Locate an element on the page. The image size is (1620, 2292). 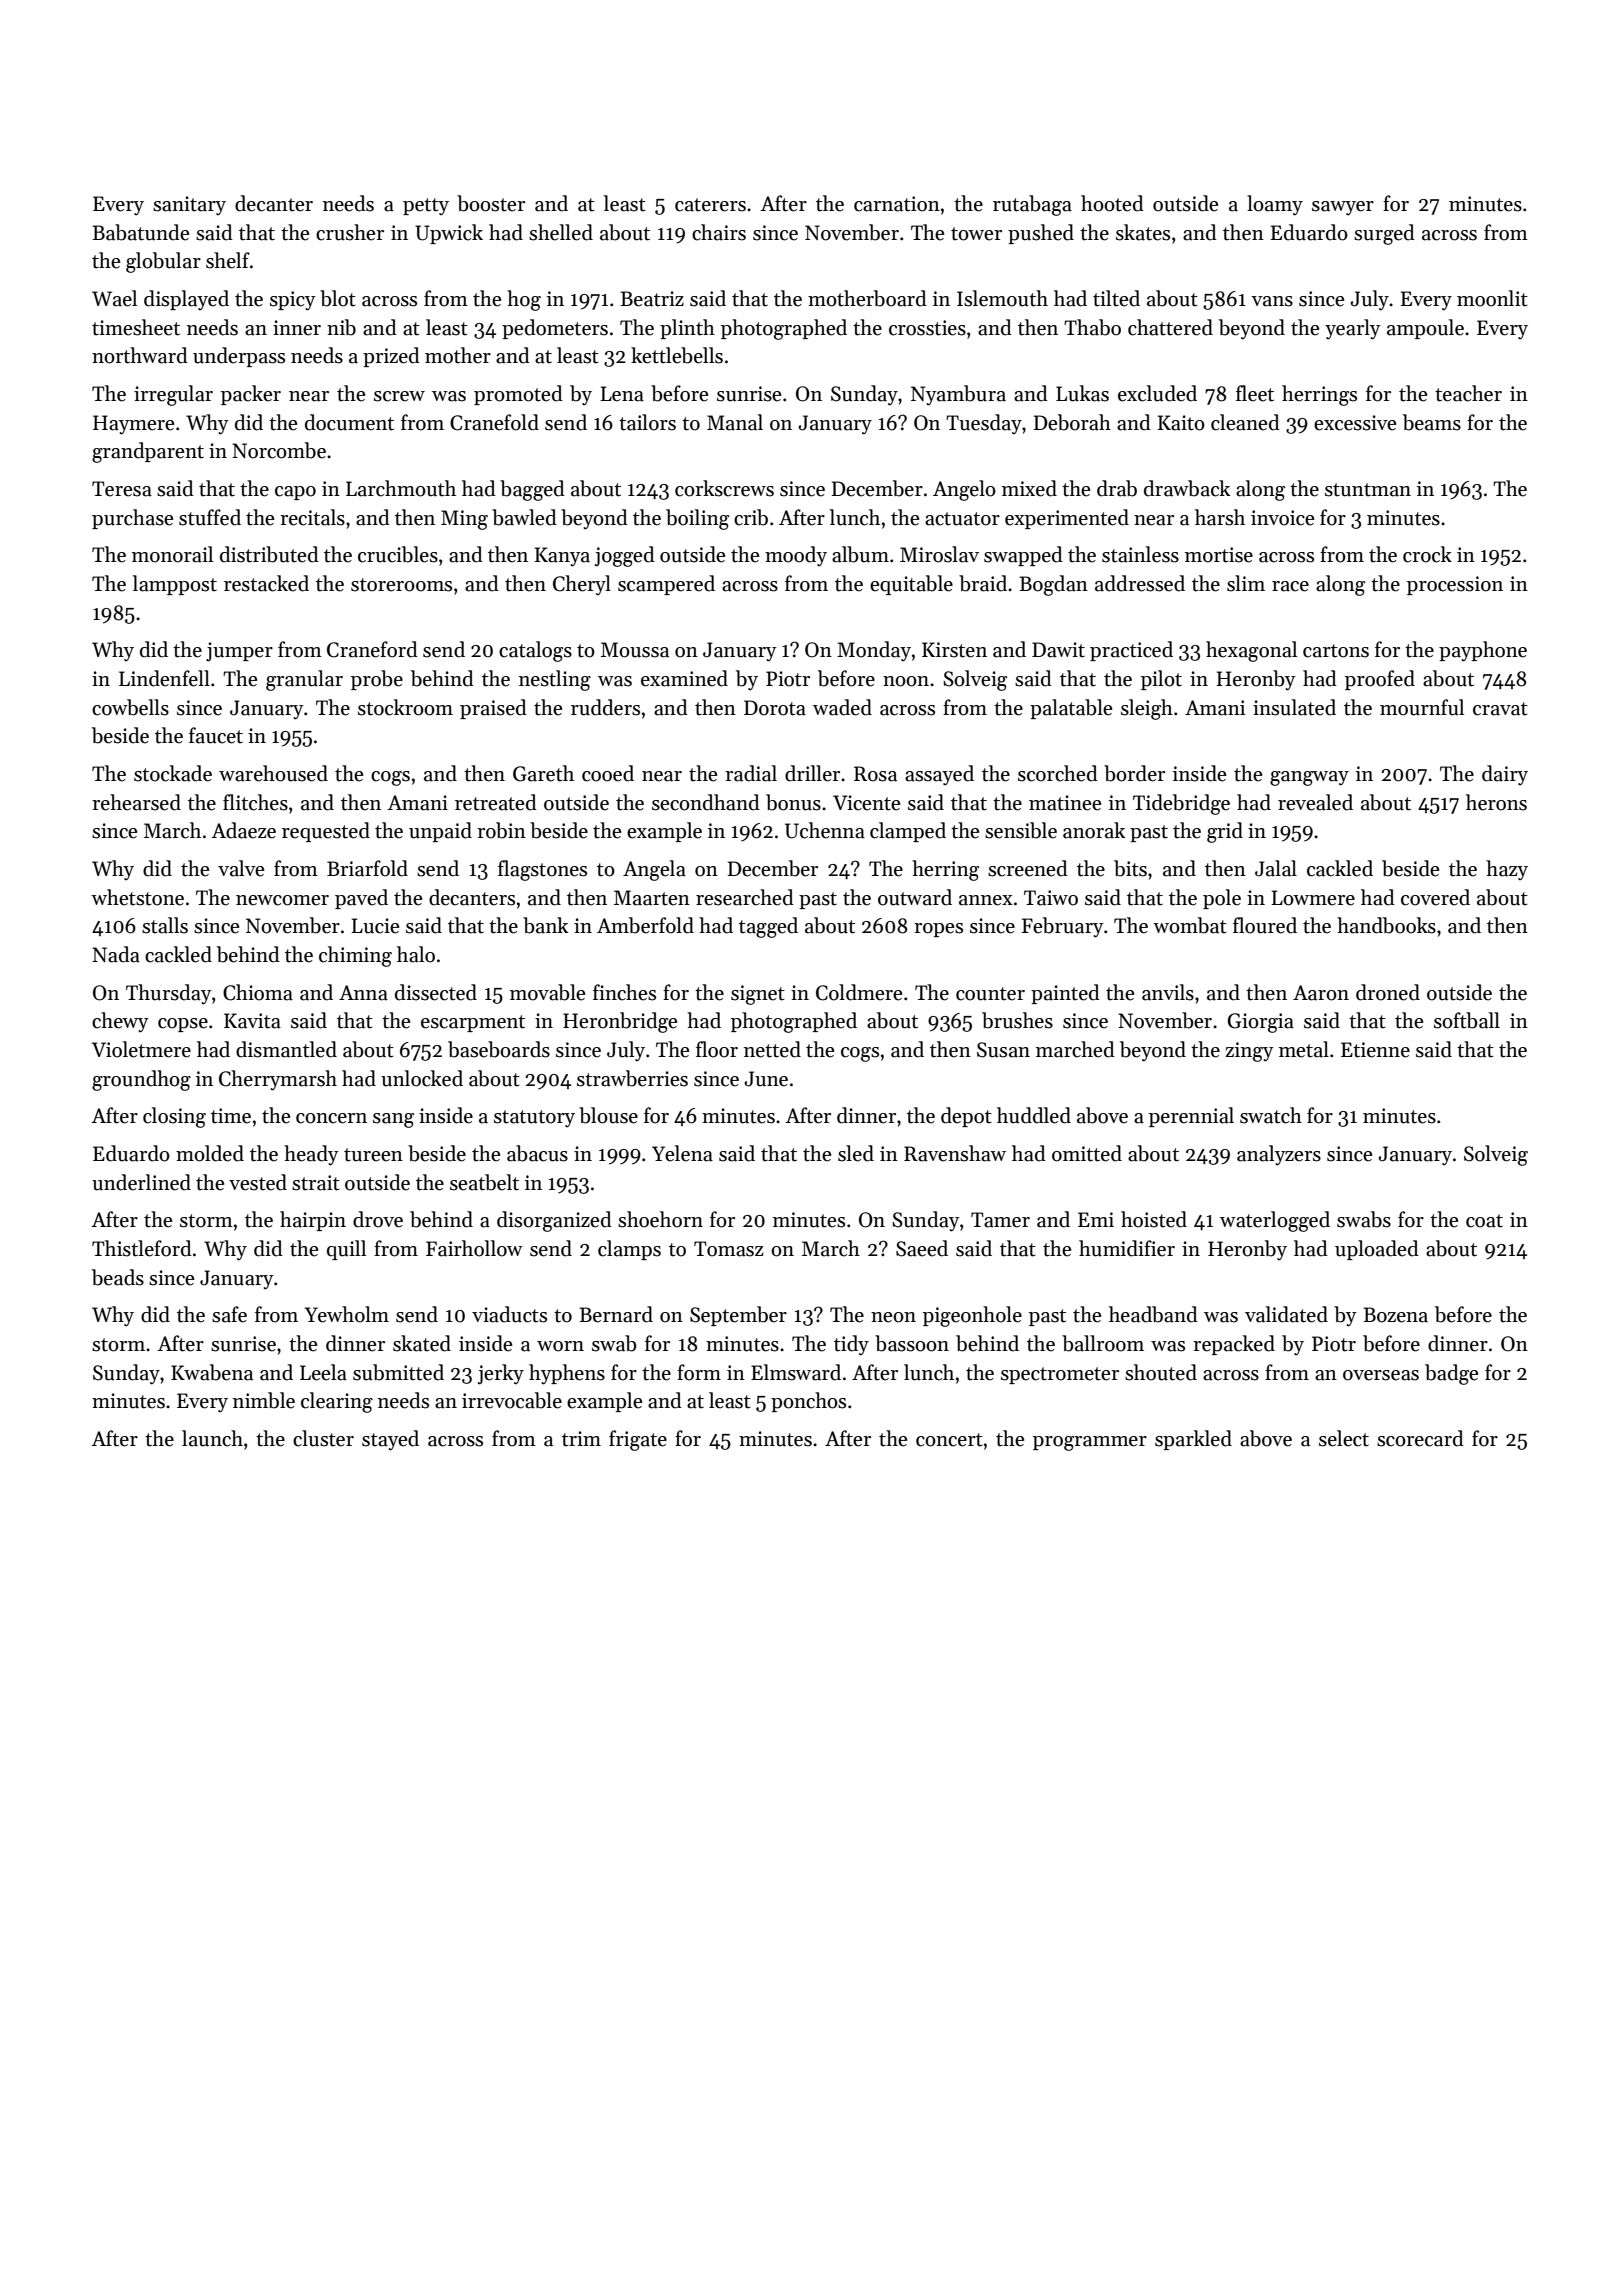
ropes is located at coordinates (938, 930).
